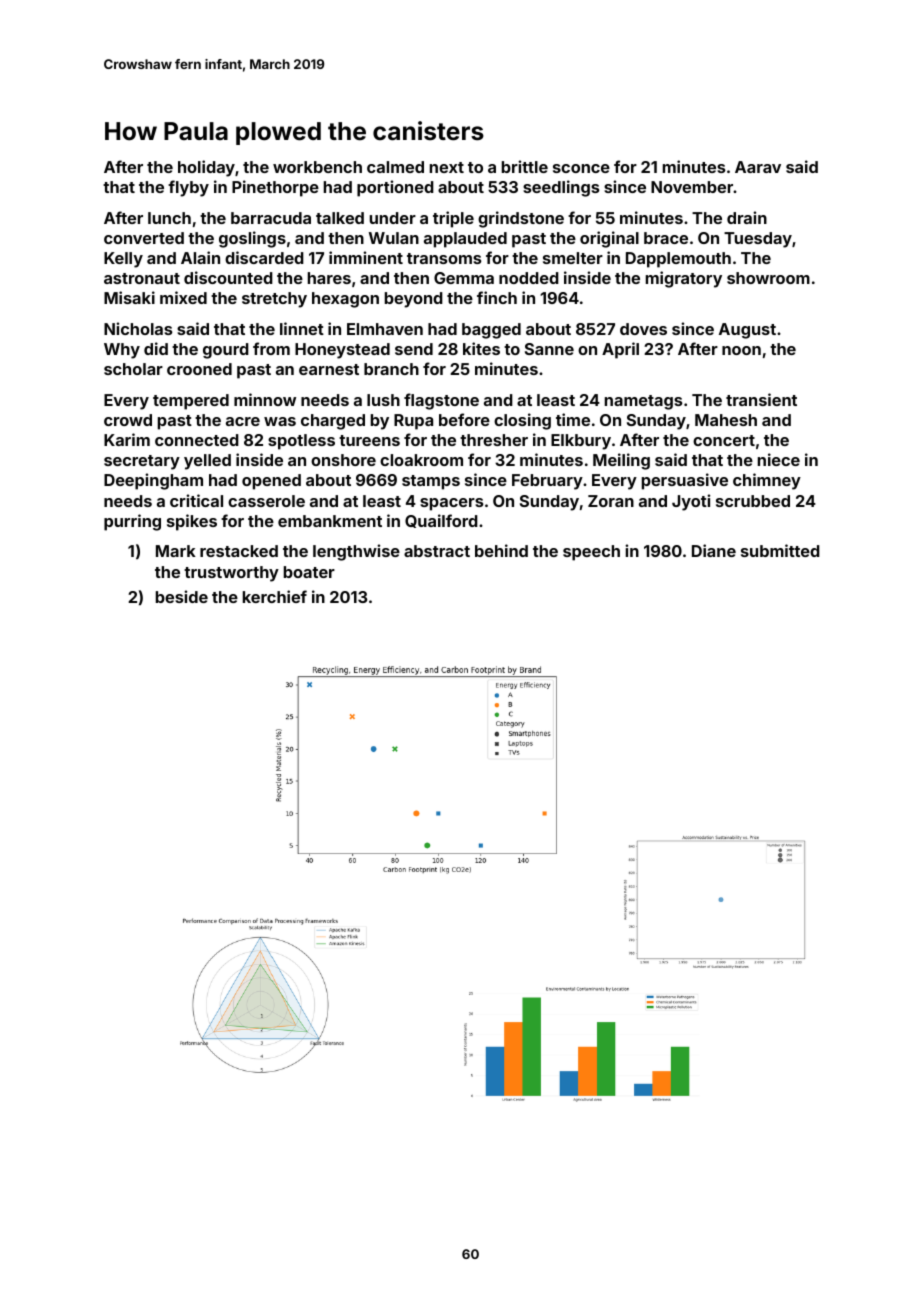 The width and height of the screenshot is (924, 1308). Describe the element at coordinates (501, 550) in the screenshot. I see `behind` at that location.
